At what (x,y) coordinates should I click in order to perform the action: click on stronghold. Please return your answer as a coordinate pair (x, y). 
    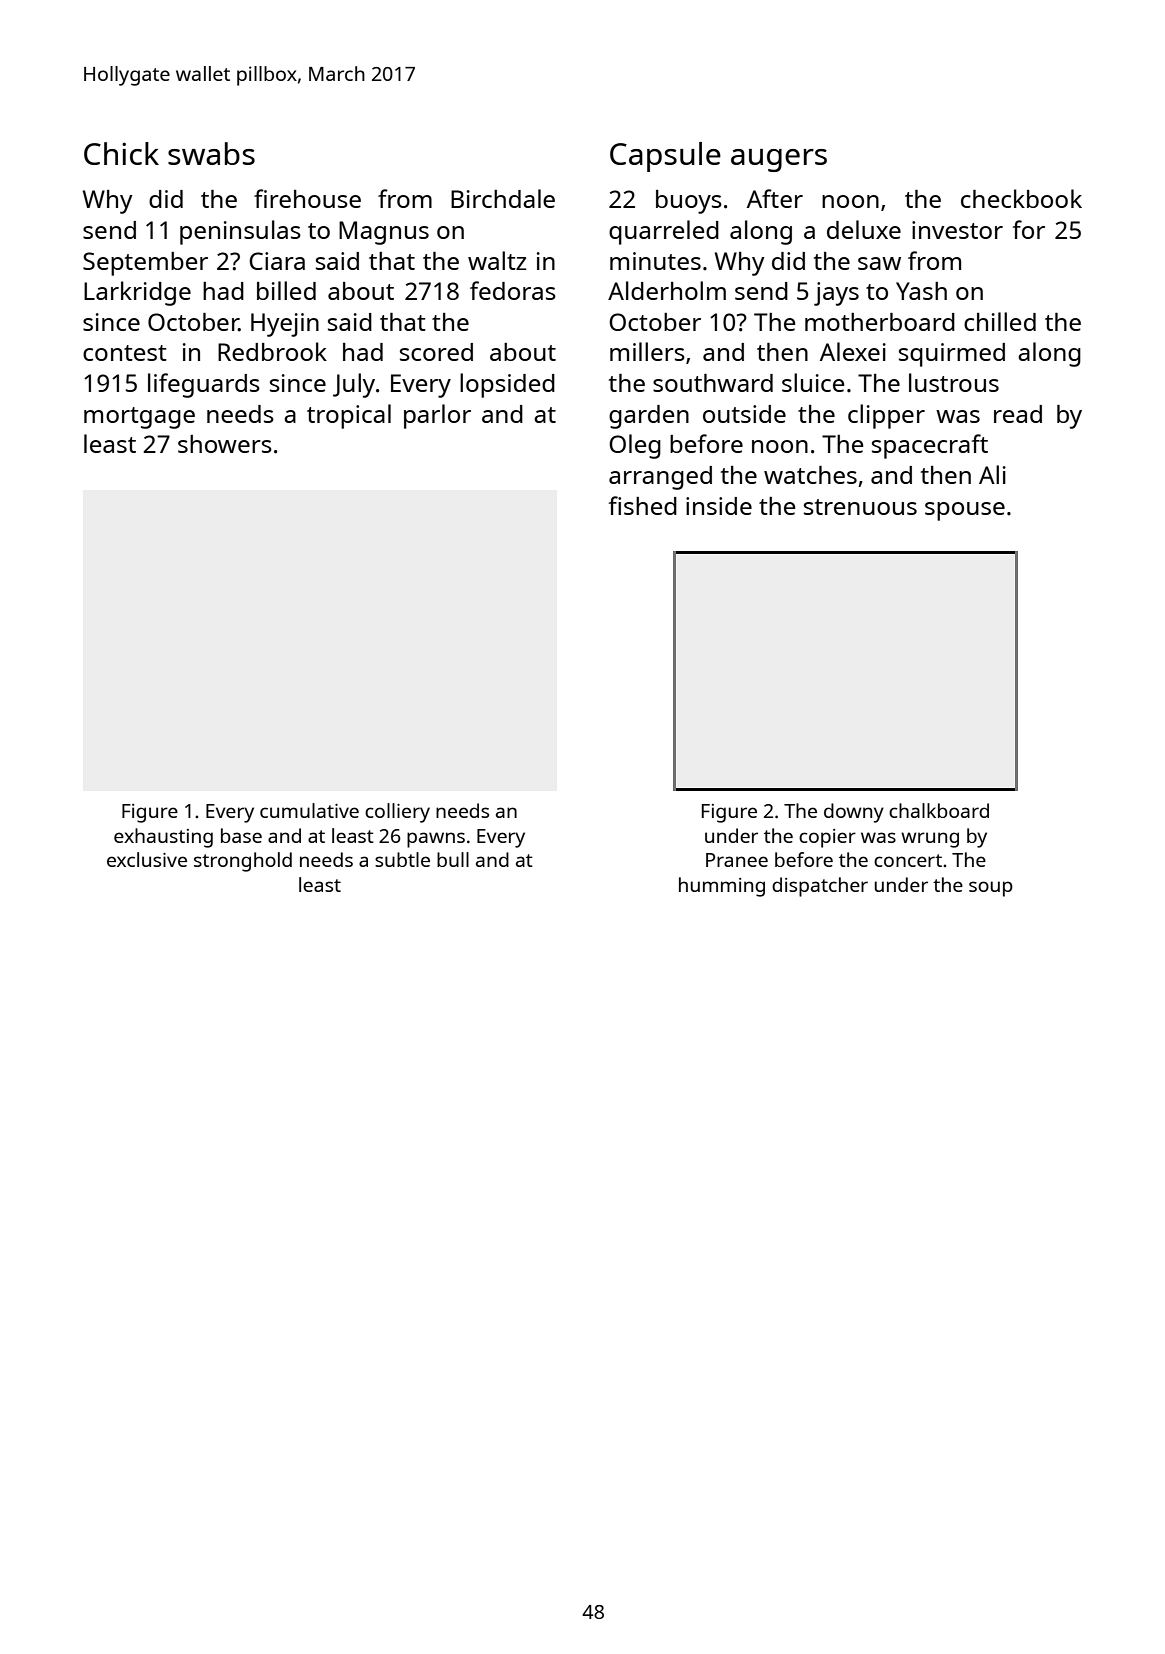
    Looking at the image, I should click on (243, 862).
